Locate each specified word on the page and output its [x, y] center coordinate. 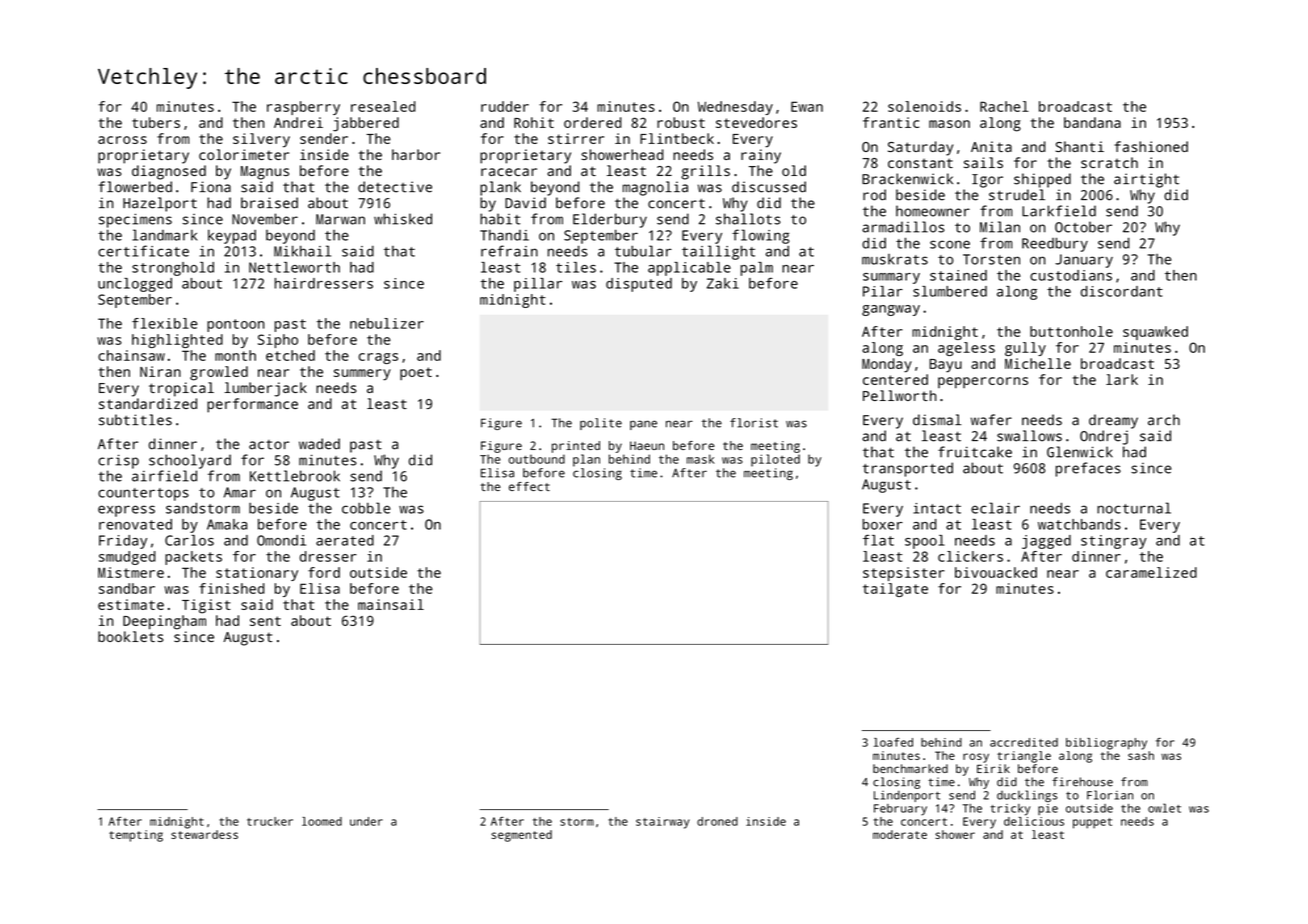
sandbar [127, 588]
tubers [156, 122]
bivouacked [996, 572]
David [525, 203]
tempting [136, 836]
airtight [1146, 180]
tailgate [895, 590]
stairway [663, 823]
